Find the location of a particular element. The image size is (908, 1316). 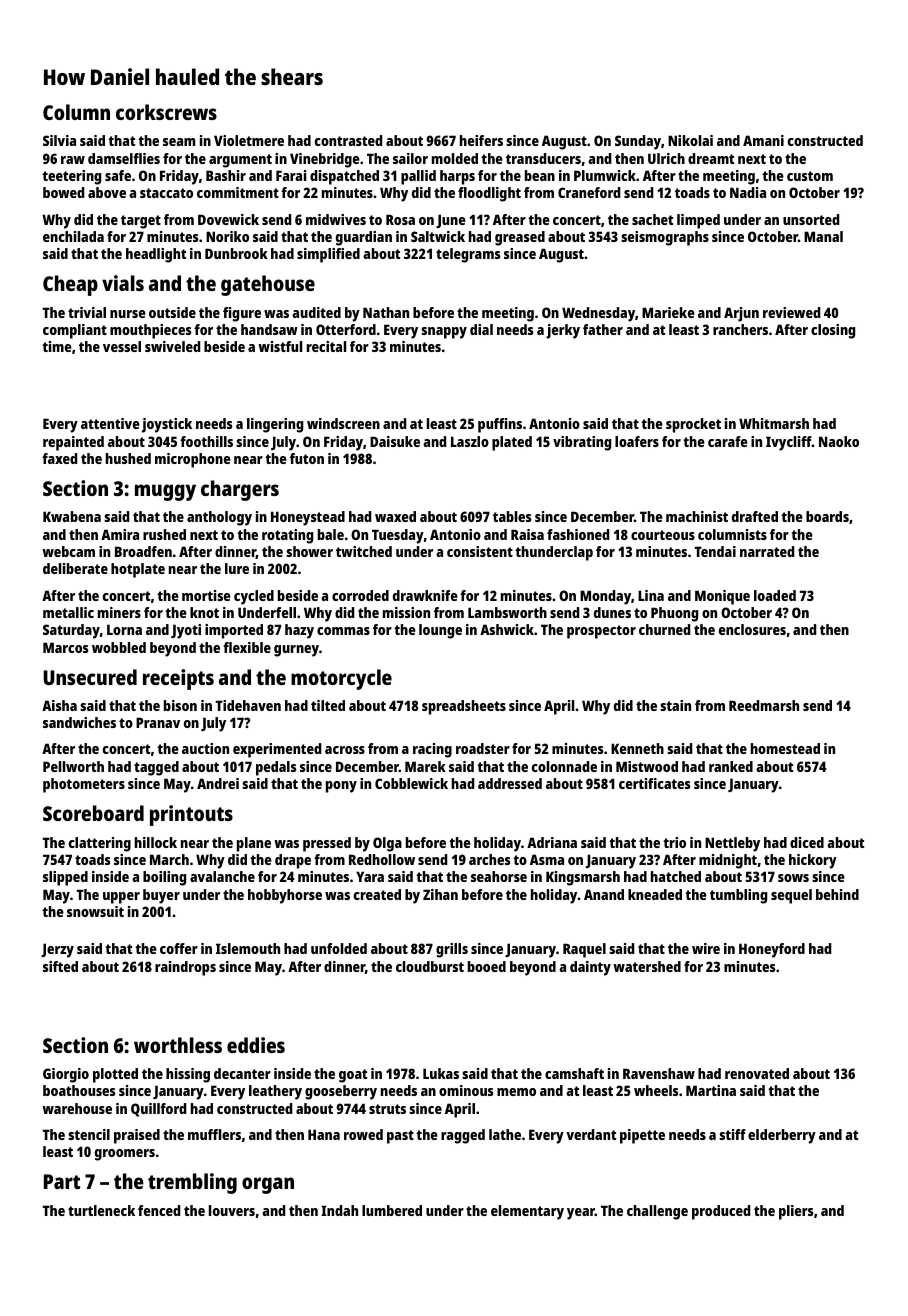

heifers is located at coordinates (481, 140).
